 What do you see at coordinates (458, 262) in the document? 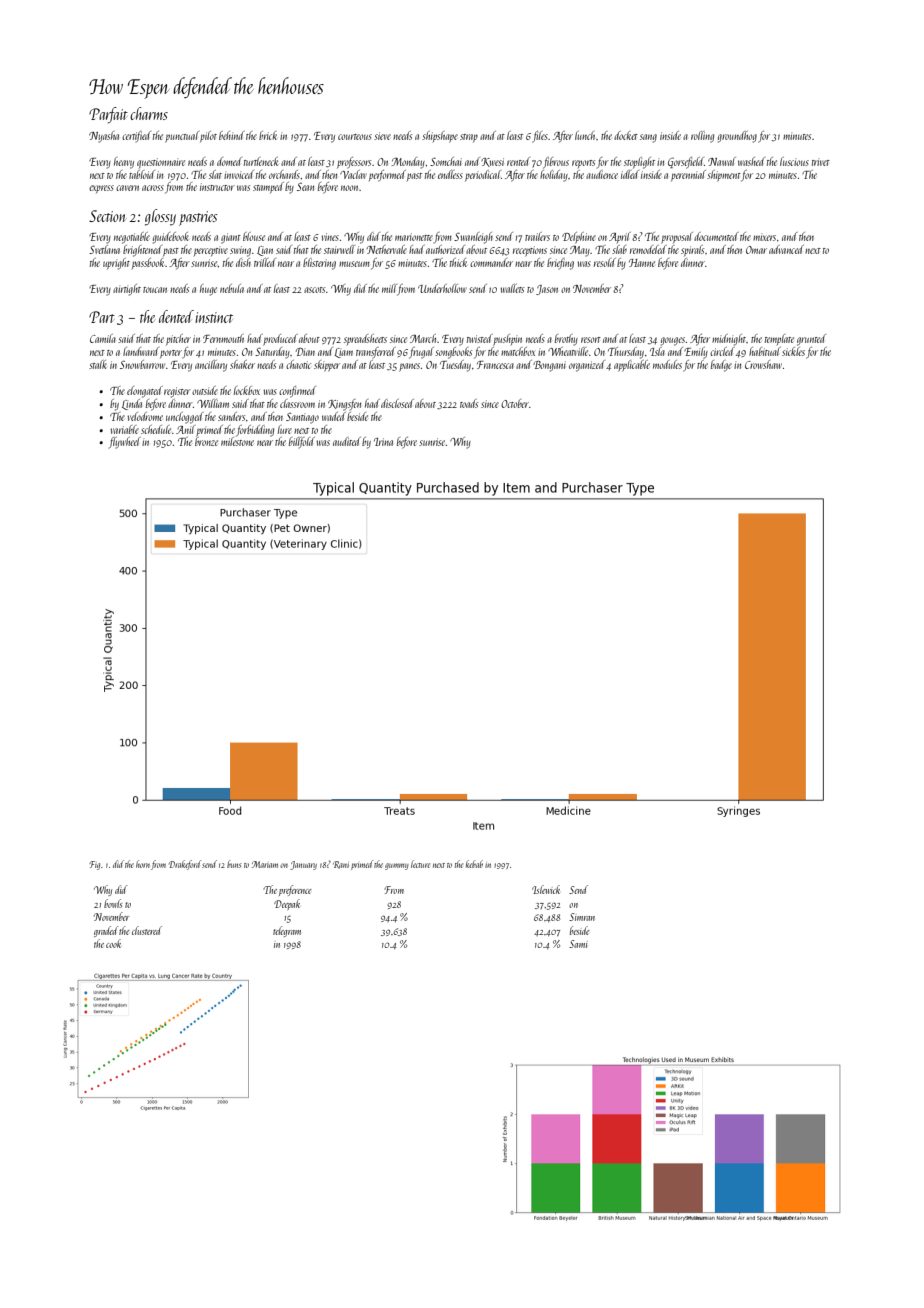
I see `thick` at bounding box center [458, 262].
